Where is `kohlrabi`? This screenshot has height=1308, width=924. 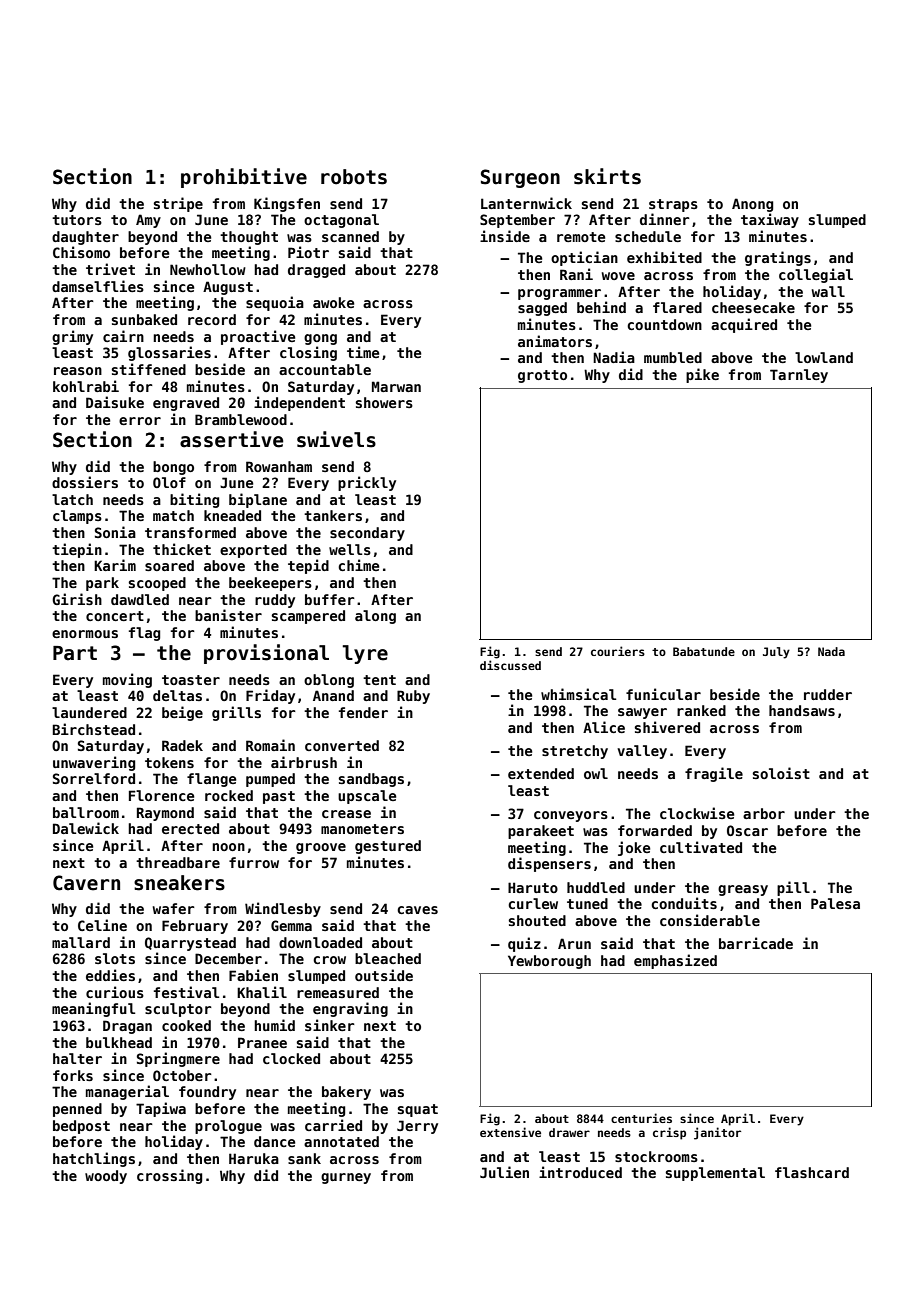 kohlrabi is located at coordinates (86, 386).
